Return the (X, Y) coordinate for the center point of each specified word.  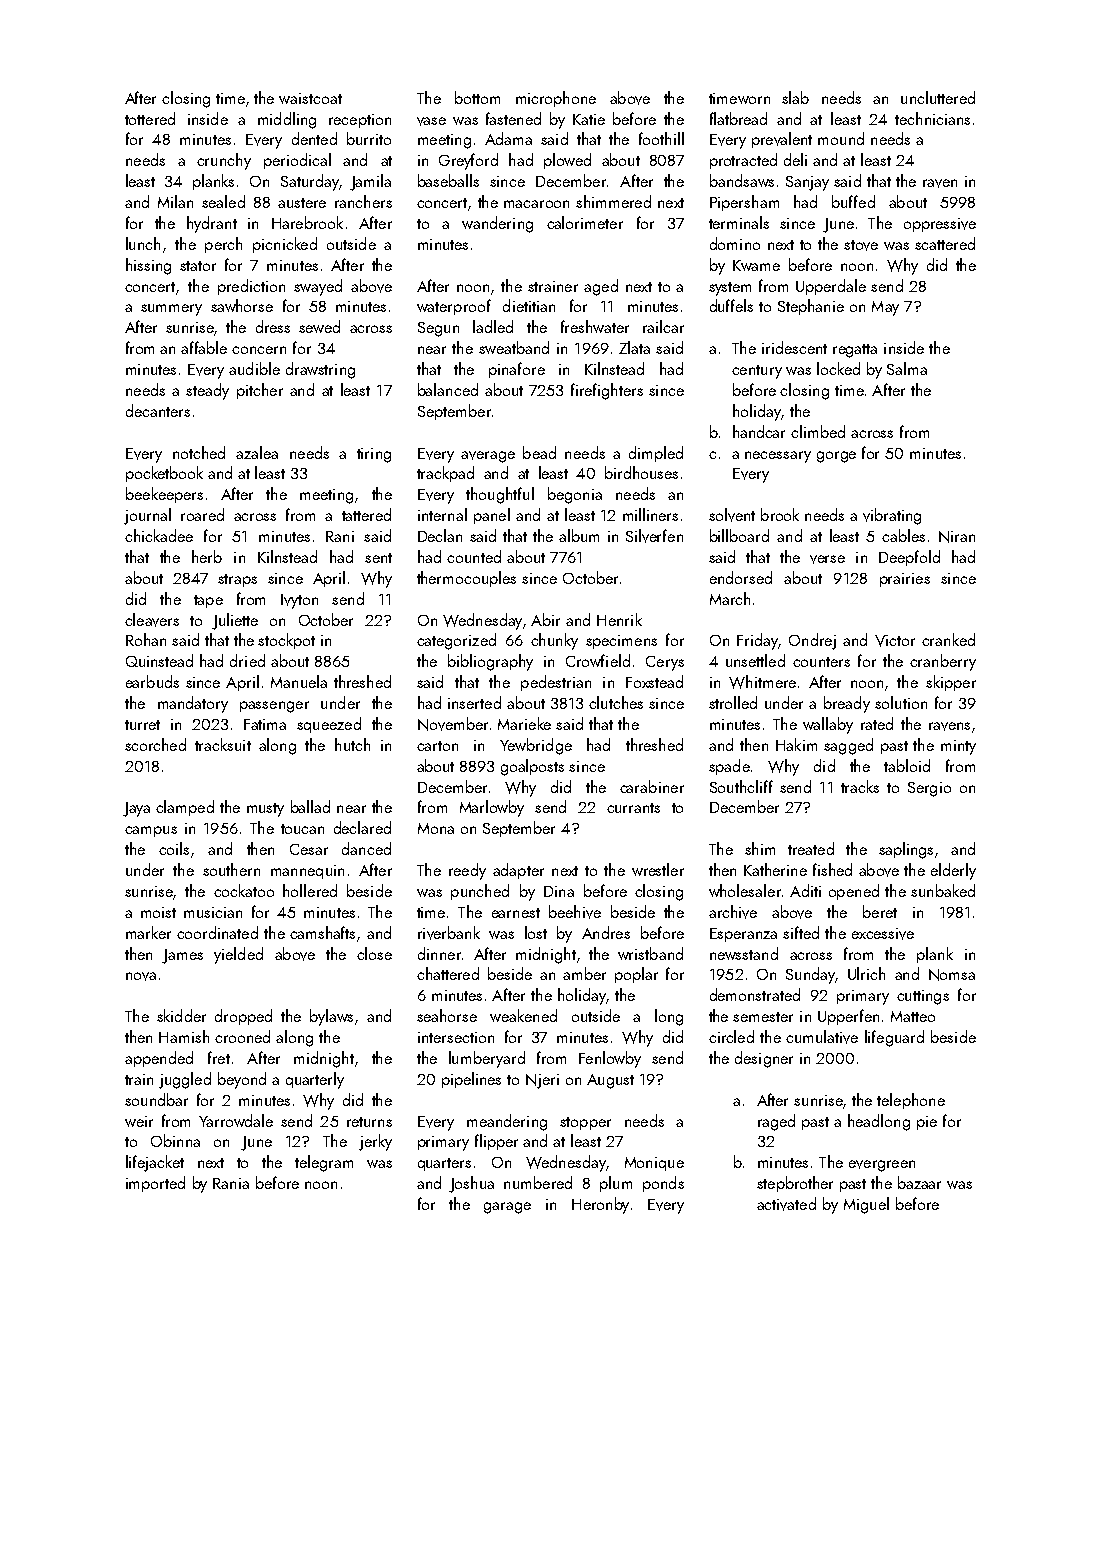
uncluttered (938, 97)
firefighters (607, 391)
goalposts (532, 767)
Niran (957, 537)
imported (155, 1184)
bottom (477, 97)
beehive (575, 912)
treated (811, 848)
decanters (158, 410)
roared (202, 514)
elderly (953, 871)
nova (141, 976)
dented (314, 138)
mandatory (193, 704)
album (579, 535)
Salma (907, 368)
